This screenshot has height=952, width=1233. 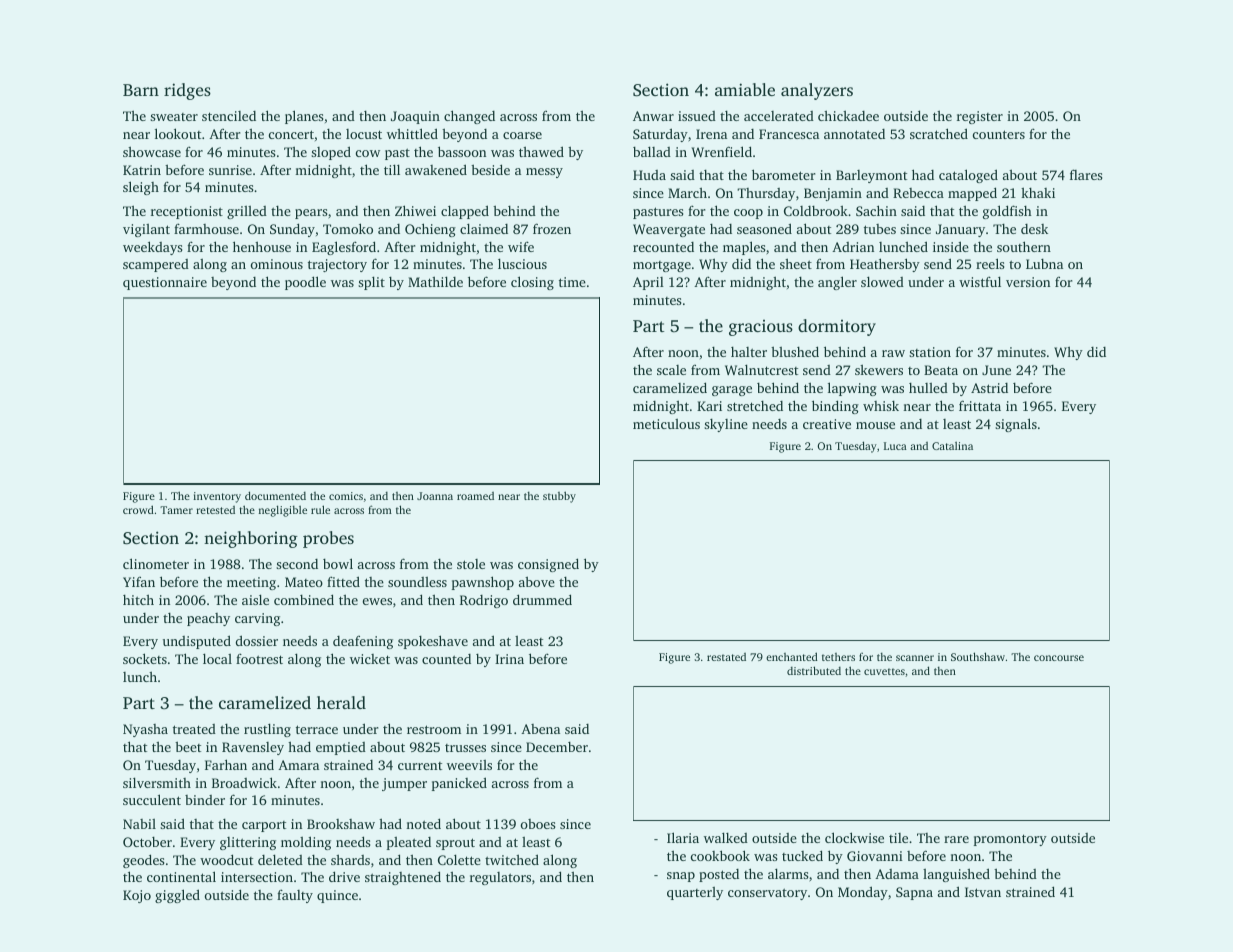 What do you see at coordinates (999, 134) in the screenshot?
I see `counters` at bounding box center [999, 134].
